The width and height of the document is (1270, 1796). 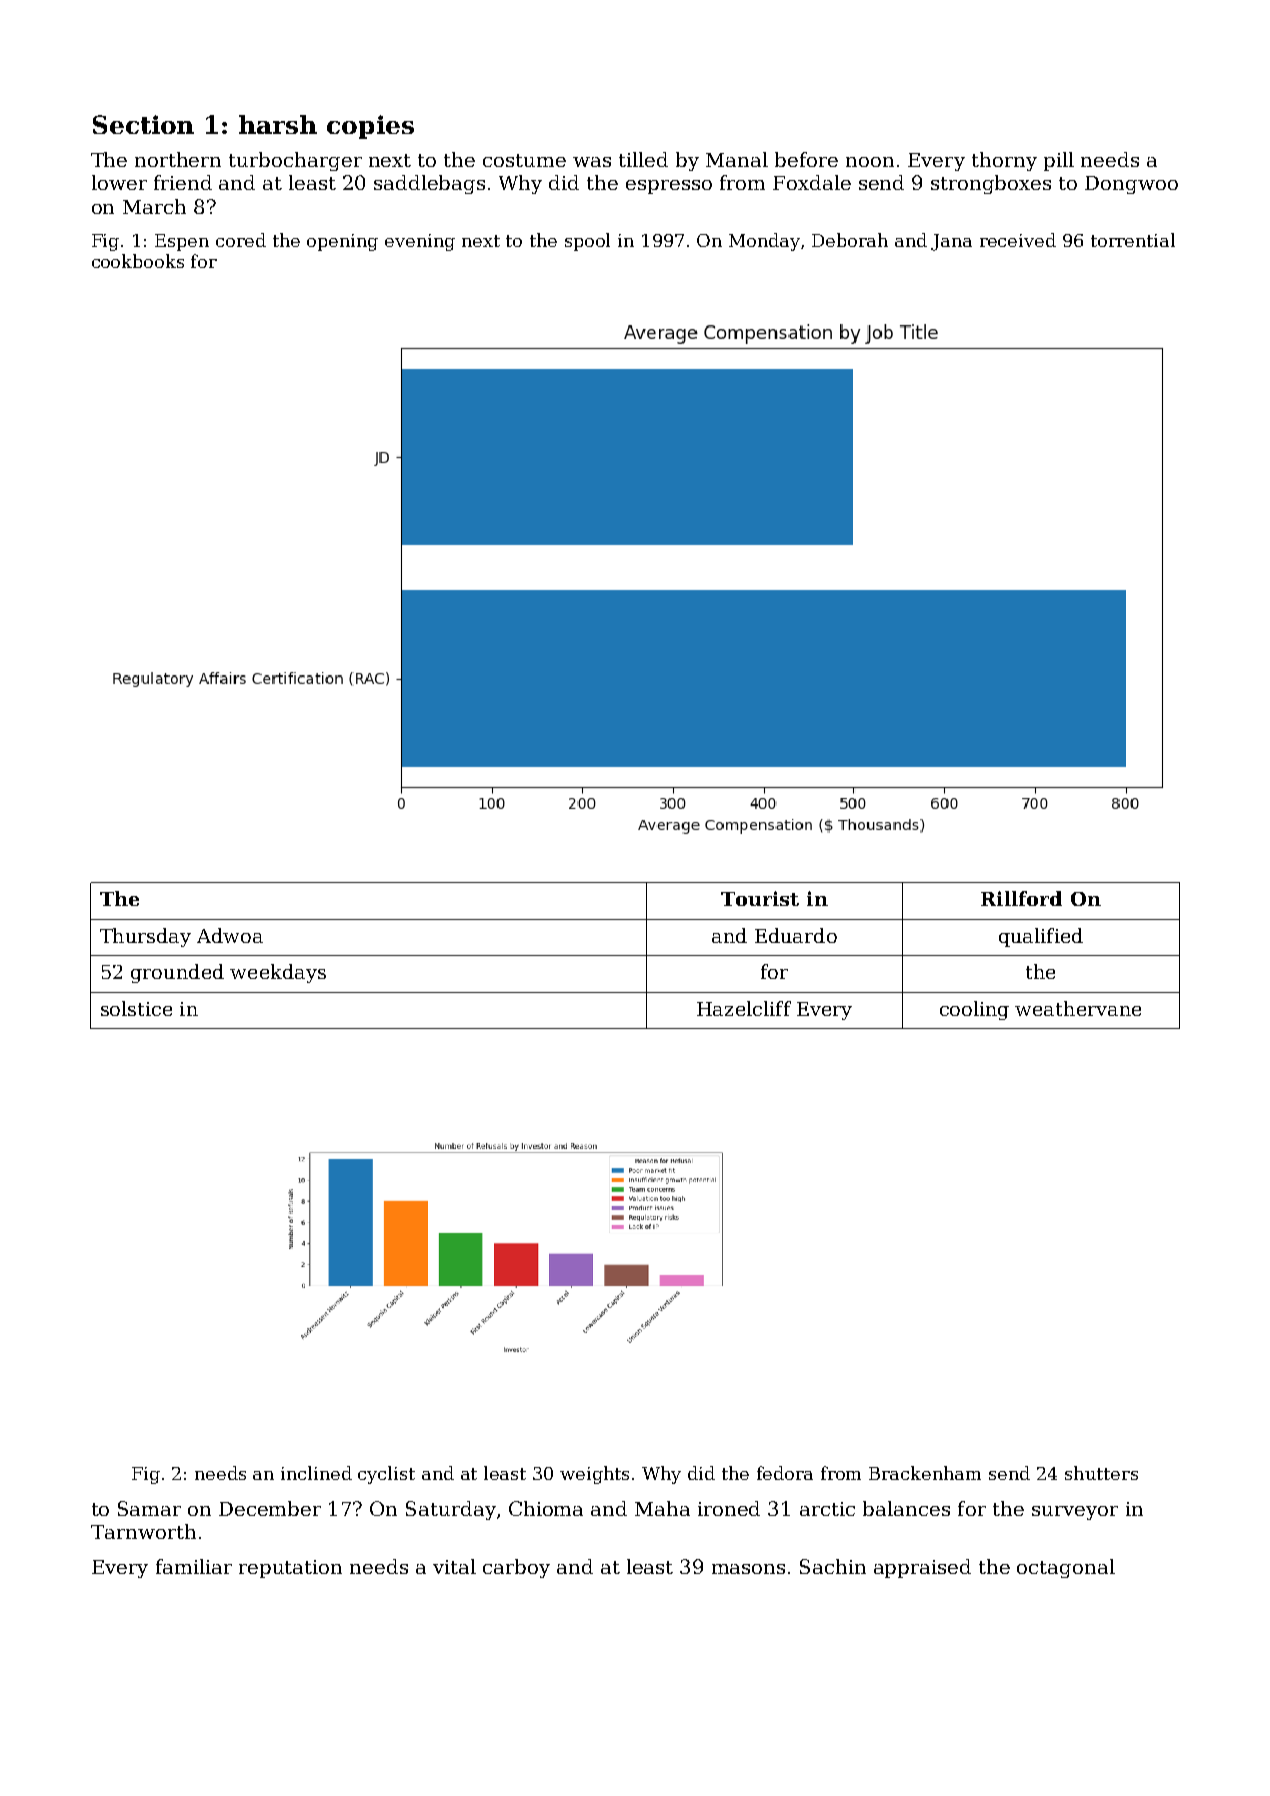 What do you see at coordinates (516, 1568) in the document?
I see `carboy` at bounding box center [516, 1568].
